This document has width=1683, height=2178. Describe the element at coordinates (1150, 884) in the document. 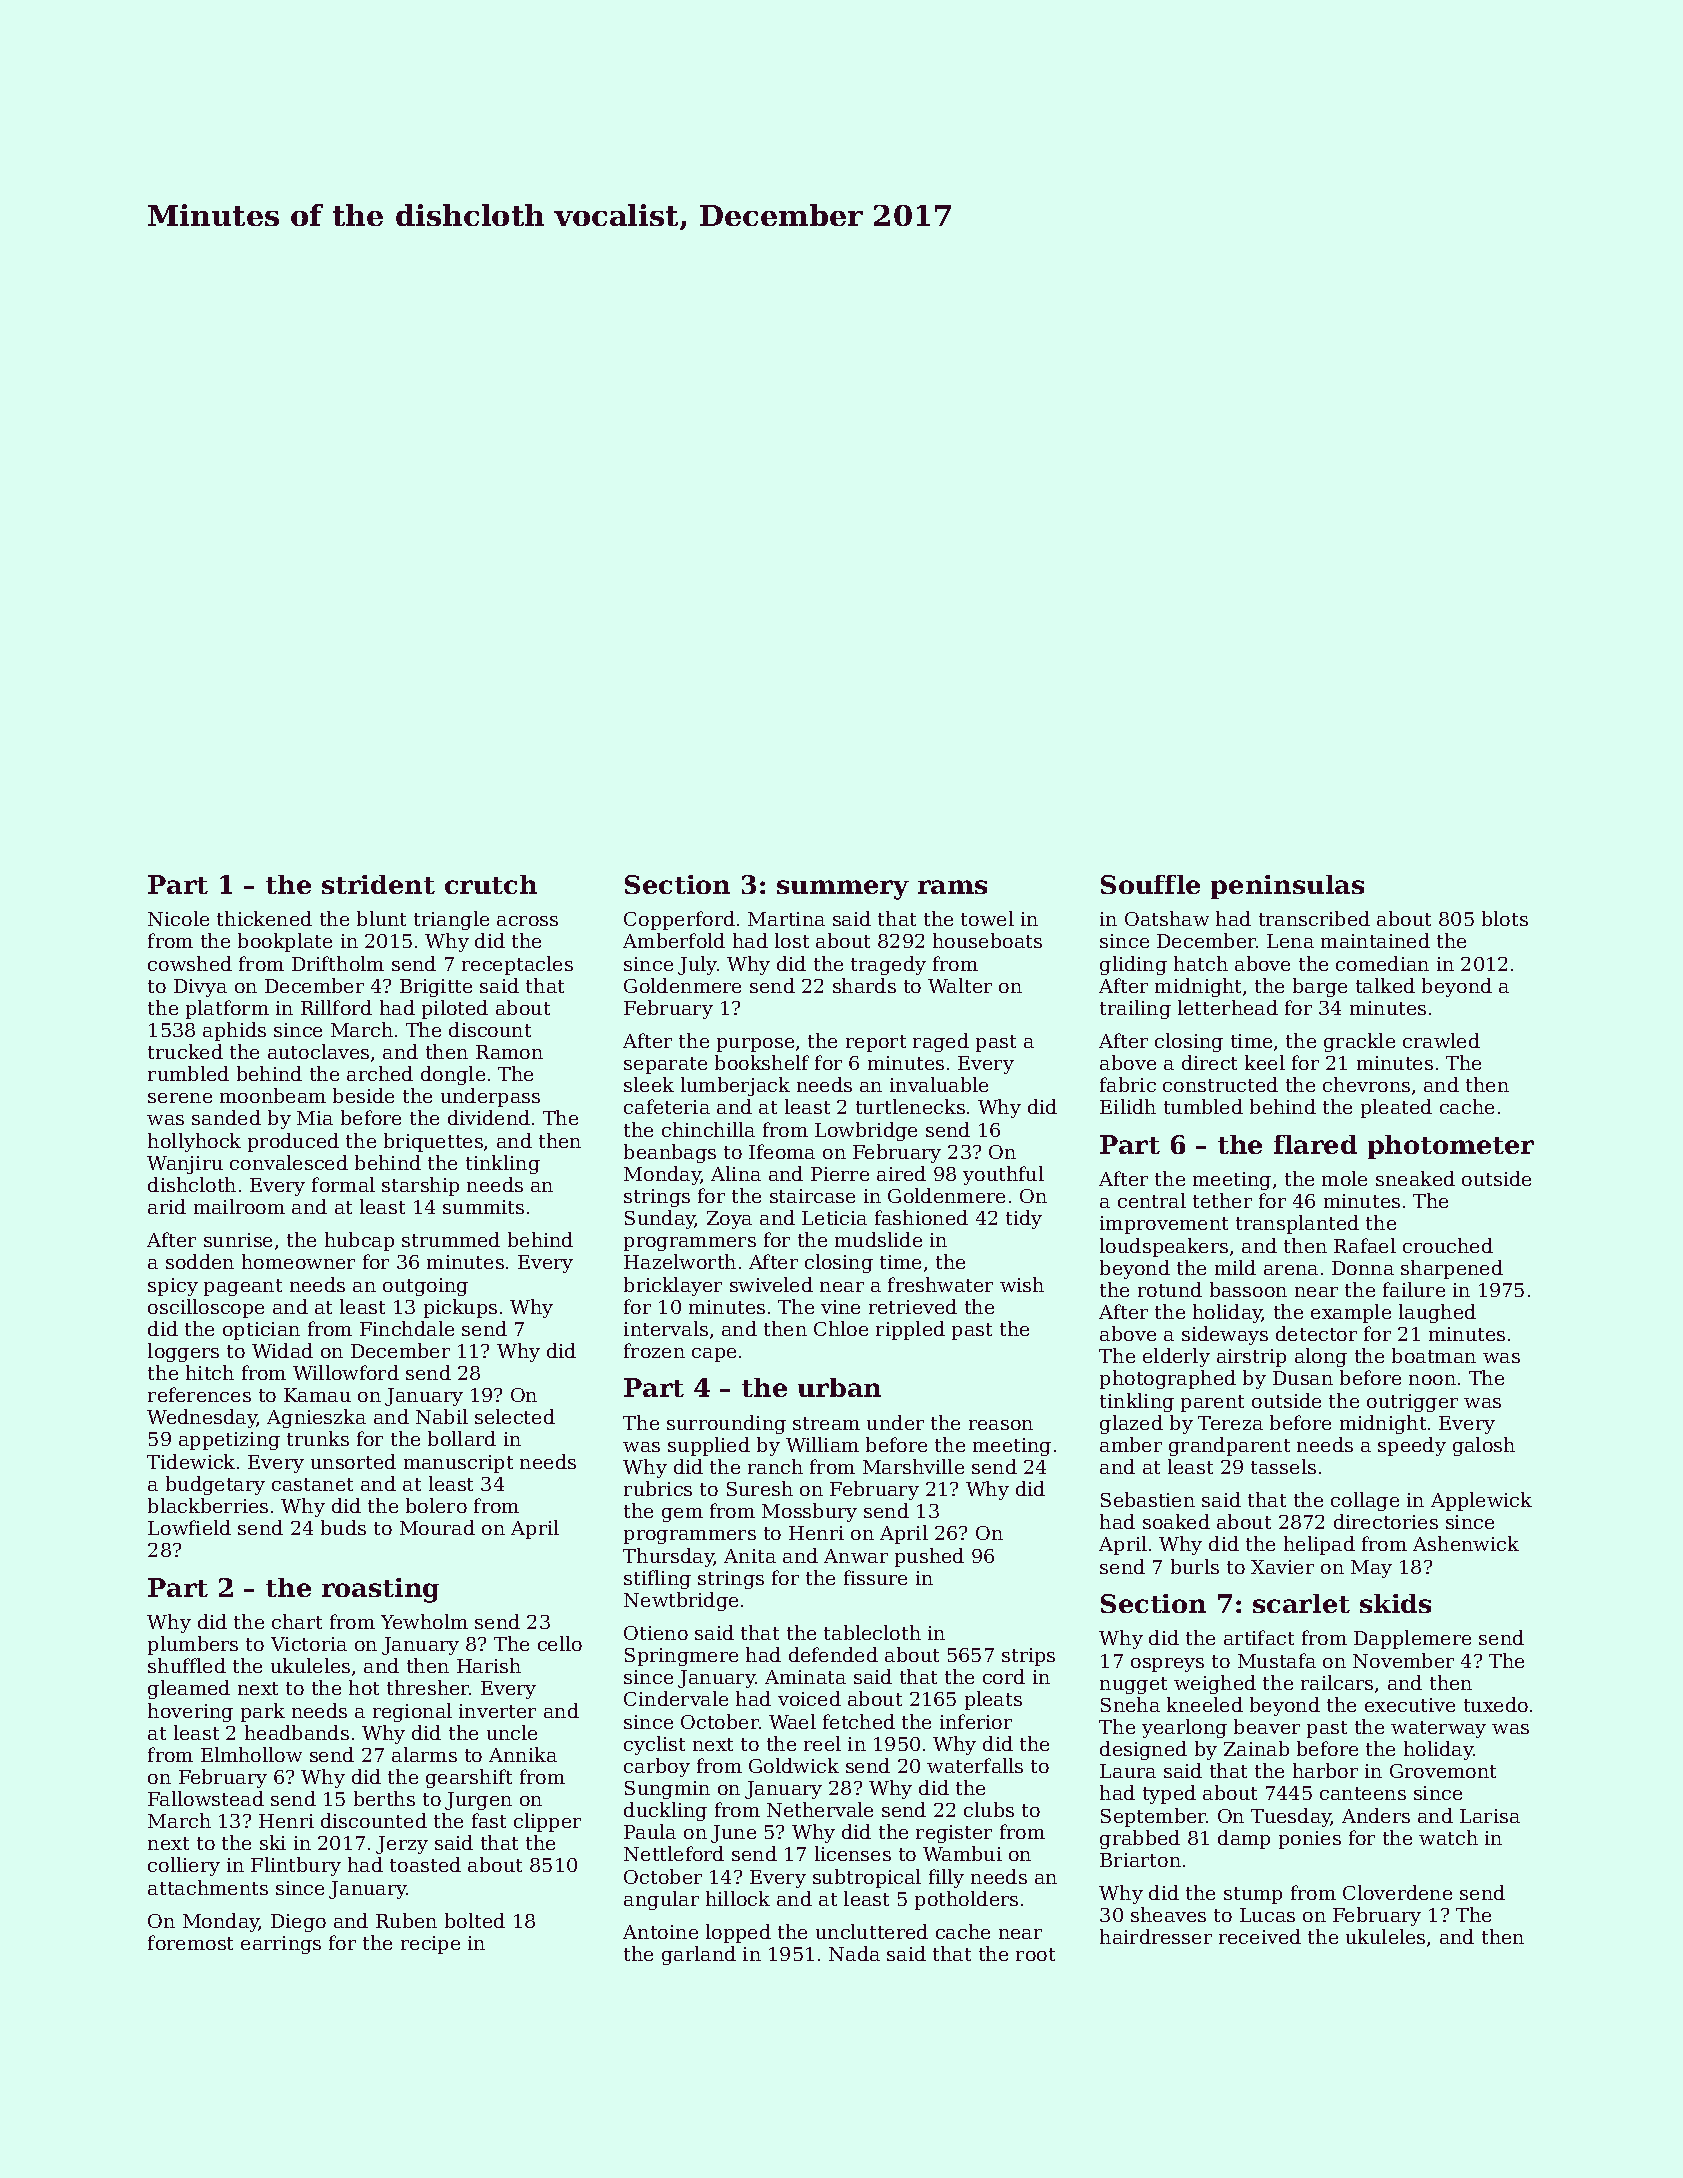

I see `Souffle` at that location.
